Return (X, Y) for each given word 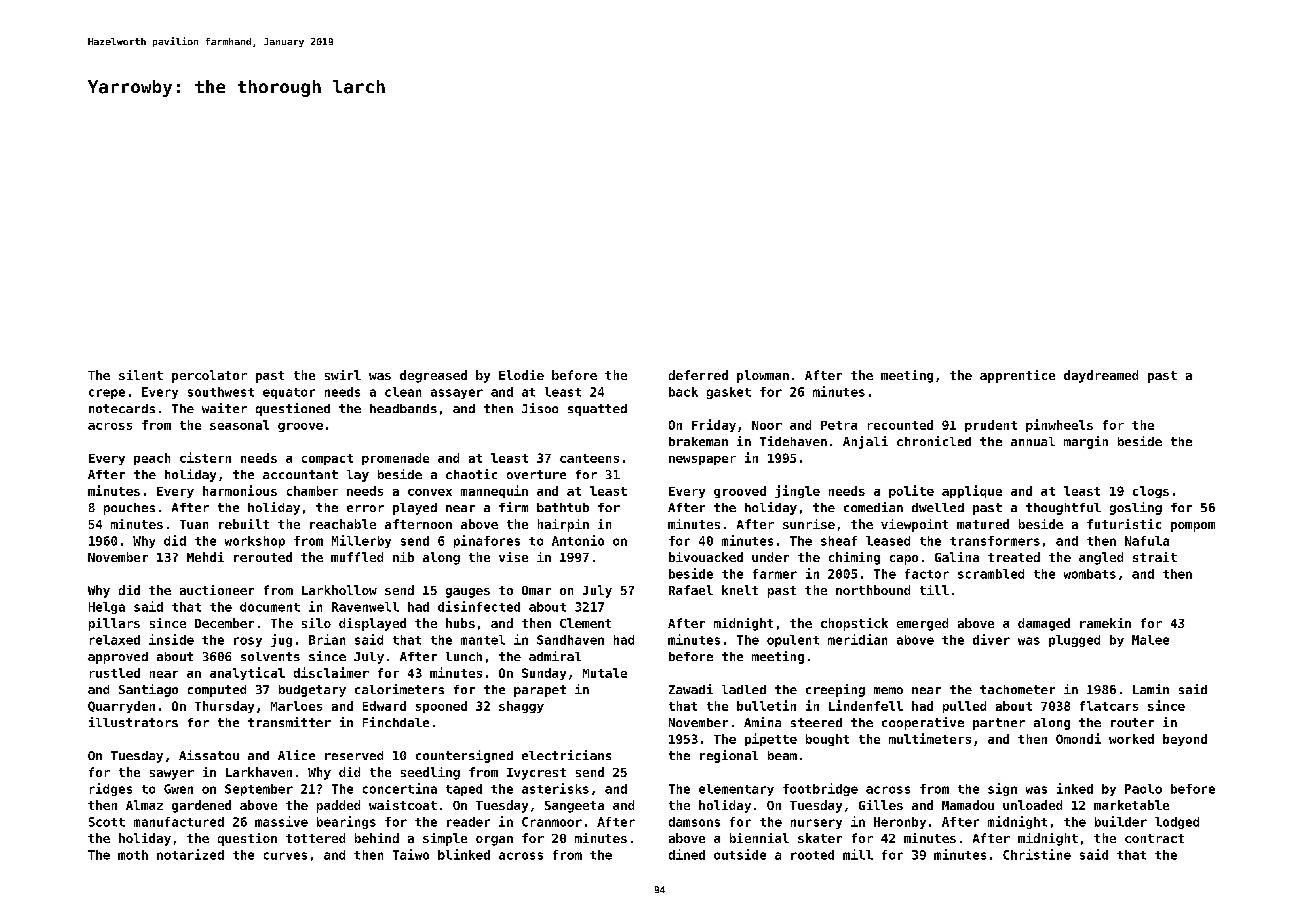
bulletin (766, 705)
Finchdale (396, 722)
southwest (221, 392)
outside (740, 854)
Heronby (900, 823)
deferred (698, 375)
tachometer (1017, 689)
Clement (585, 623)
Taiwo (411, 854)
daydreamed (1101, 376)
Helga (107, 608)
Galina (957, 557)
